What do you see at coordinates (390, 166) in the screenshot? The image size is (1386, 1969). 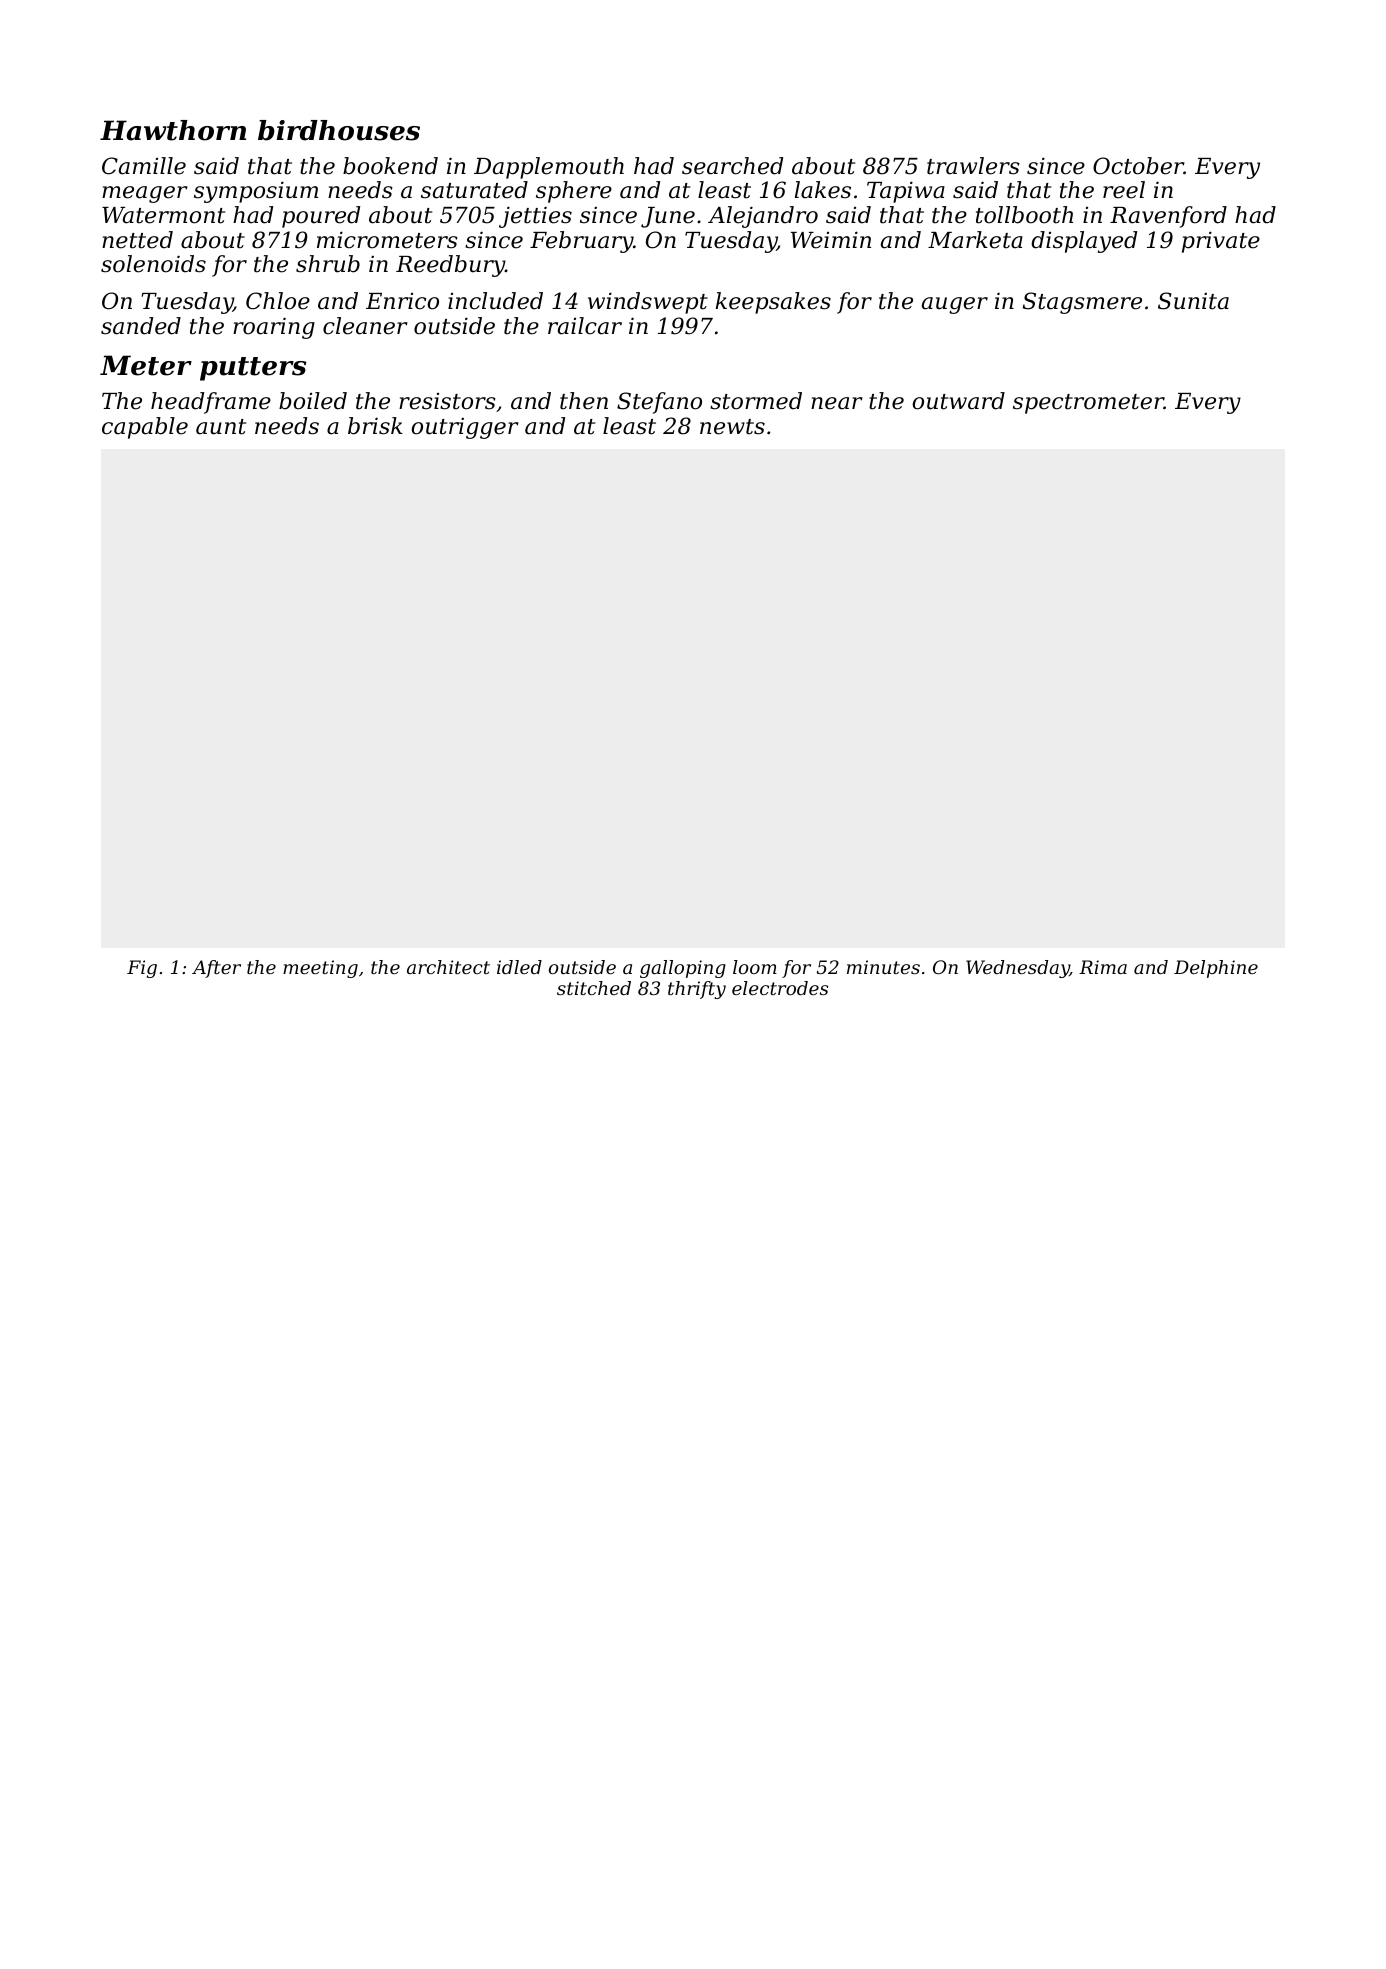 I see `bookend` at bounding box center [390, 166].
